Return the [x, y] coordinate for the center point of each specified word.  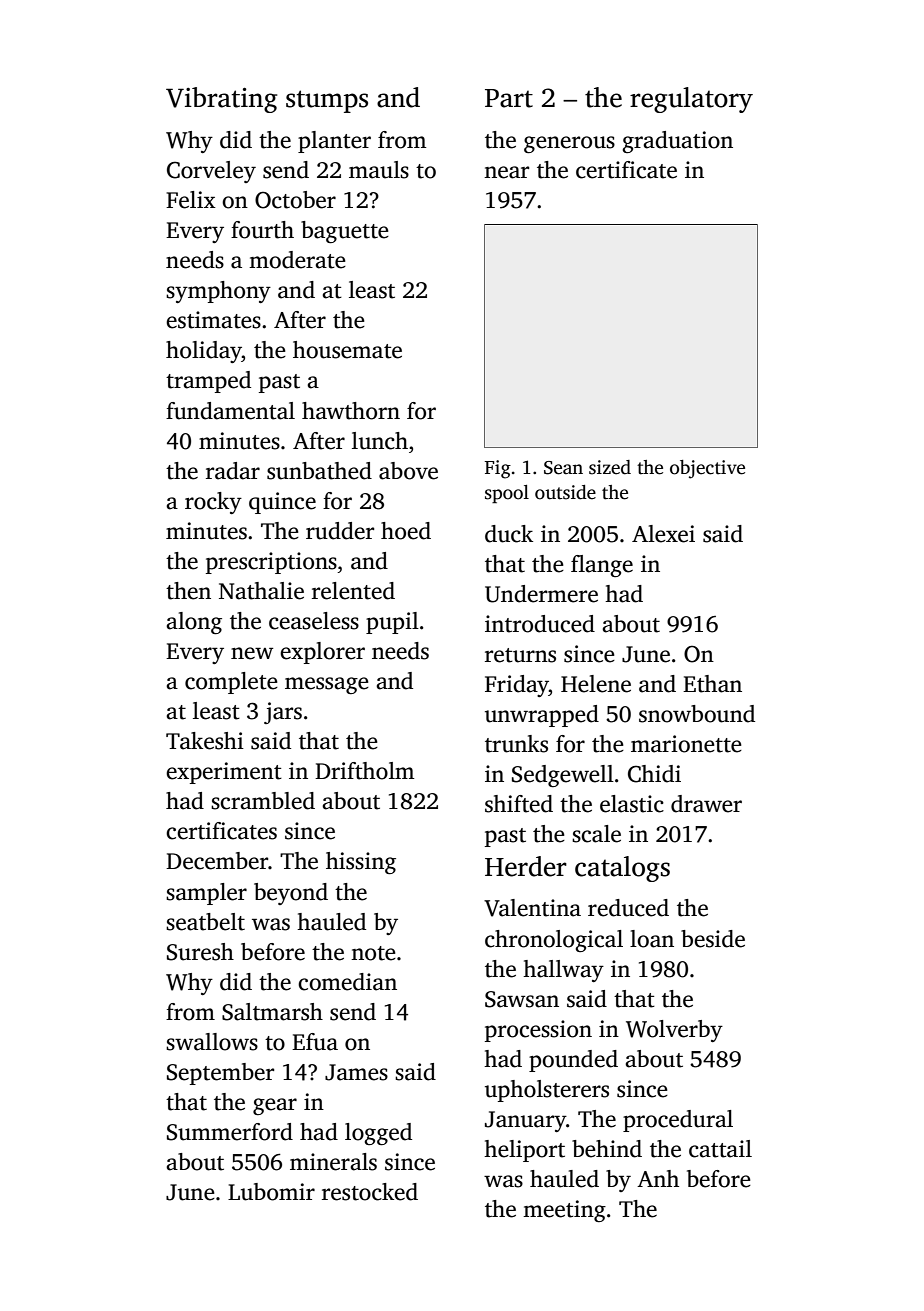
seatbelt [205, 922]
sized [610, 467]
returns [520, 655]
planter [334, 142]
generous [569, 144]
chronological [554, 941]
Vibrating [221, 100]
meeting [564, 1211]
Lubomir [271, 1192]
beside [713, 939]
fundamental [230, 411]
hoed [406, 531]
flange [602, 566]
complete [231, 683]
